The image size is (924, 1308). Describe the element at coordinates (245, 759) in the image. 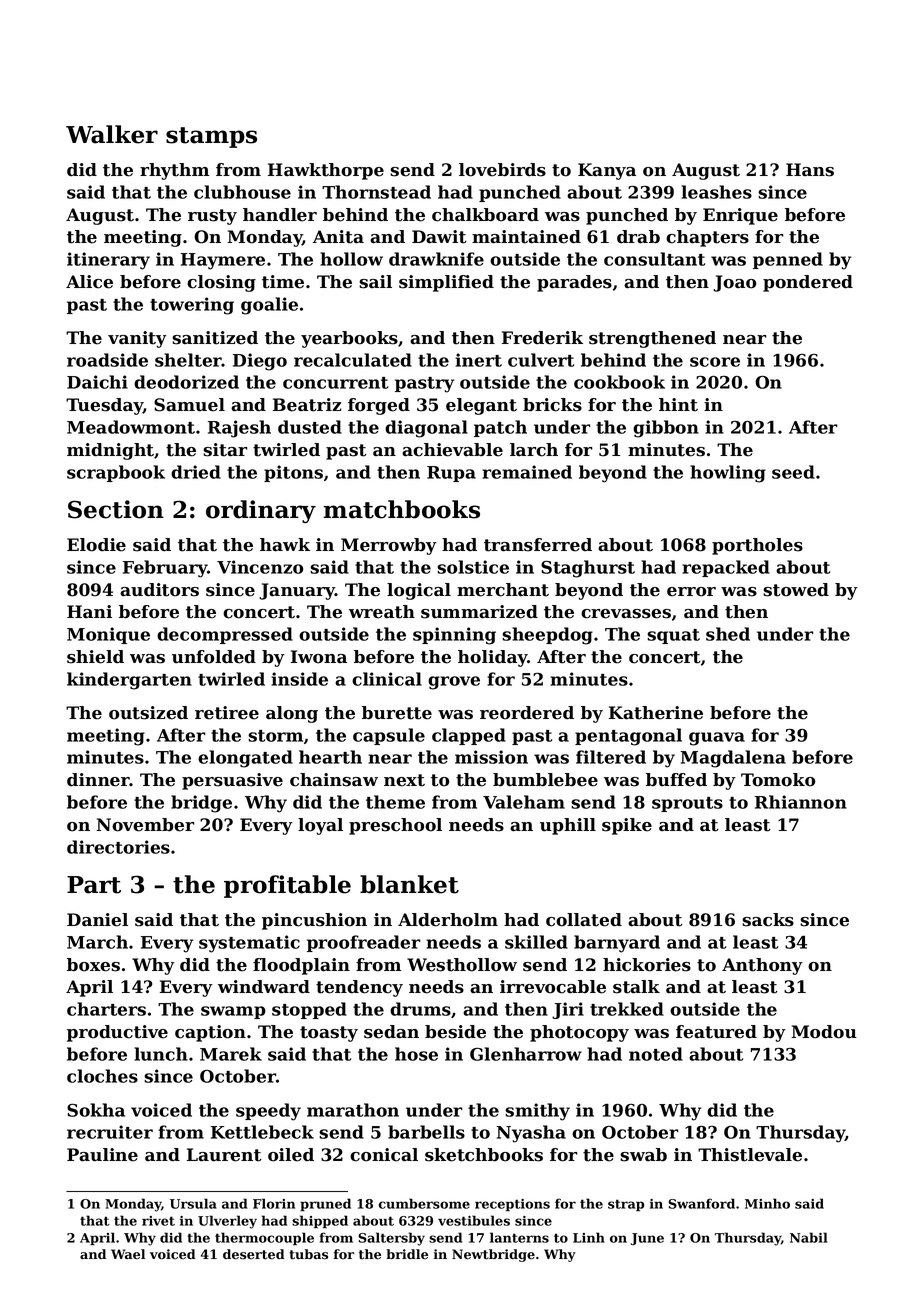

I see `elongated` at that location.
